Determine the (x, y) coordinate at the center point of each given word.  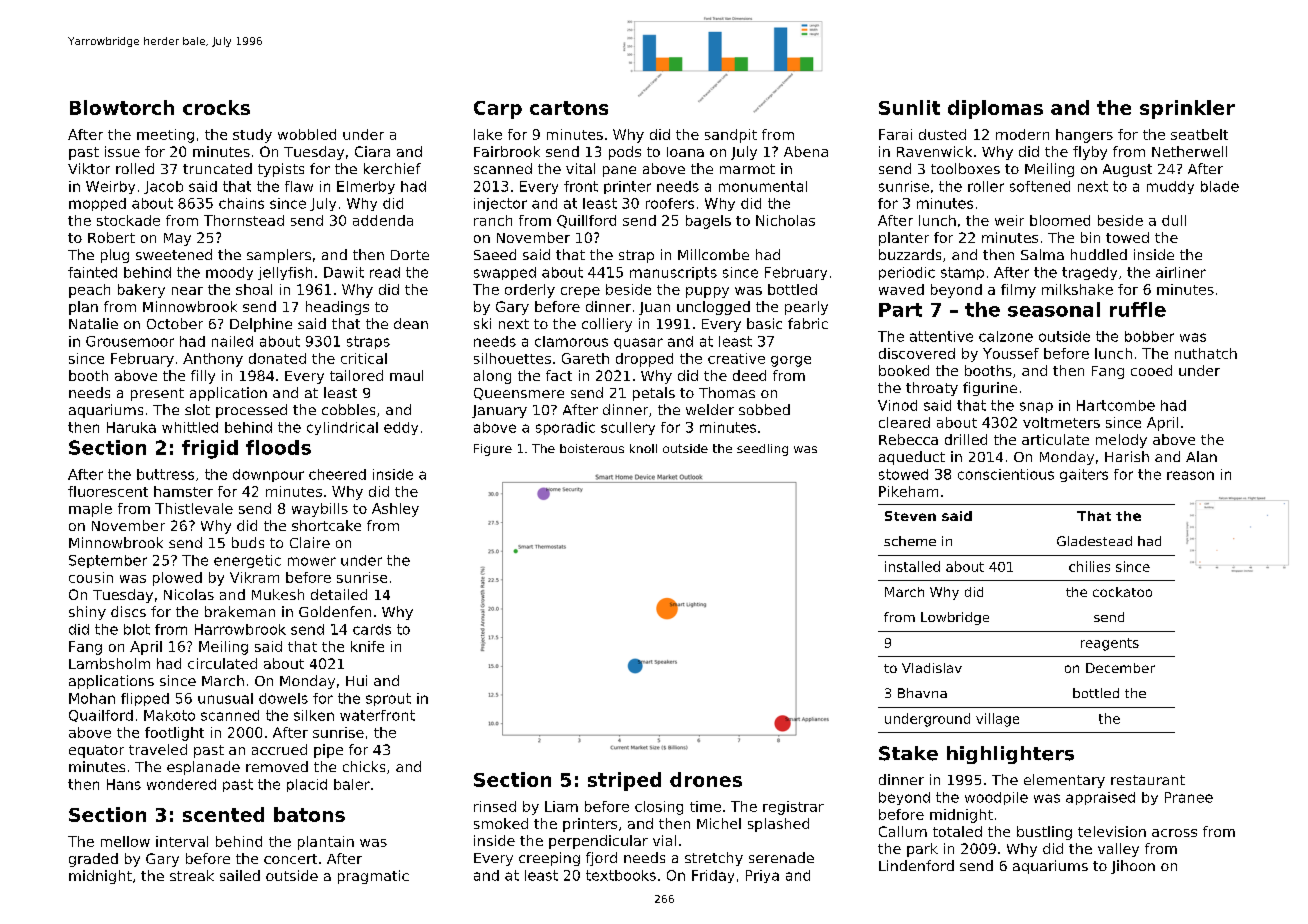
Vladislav (932, 668)
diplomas (995, 109)
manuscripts (673, 273)
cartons (569, 108)
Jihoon (1133, 867)
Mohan (92, 698)
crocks (216, 107)
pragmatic (373, 877)
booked (904, 370)
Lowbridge (955, 618)
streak (192, 875)
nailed (232, 341)
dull (1174, 220)
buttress (165, 474)
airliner (1181, 272)
